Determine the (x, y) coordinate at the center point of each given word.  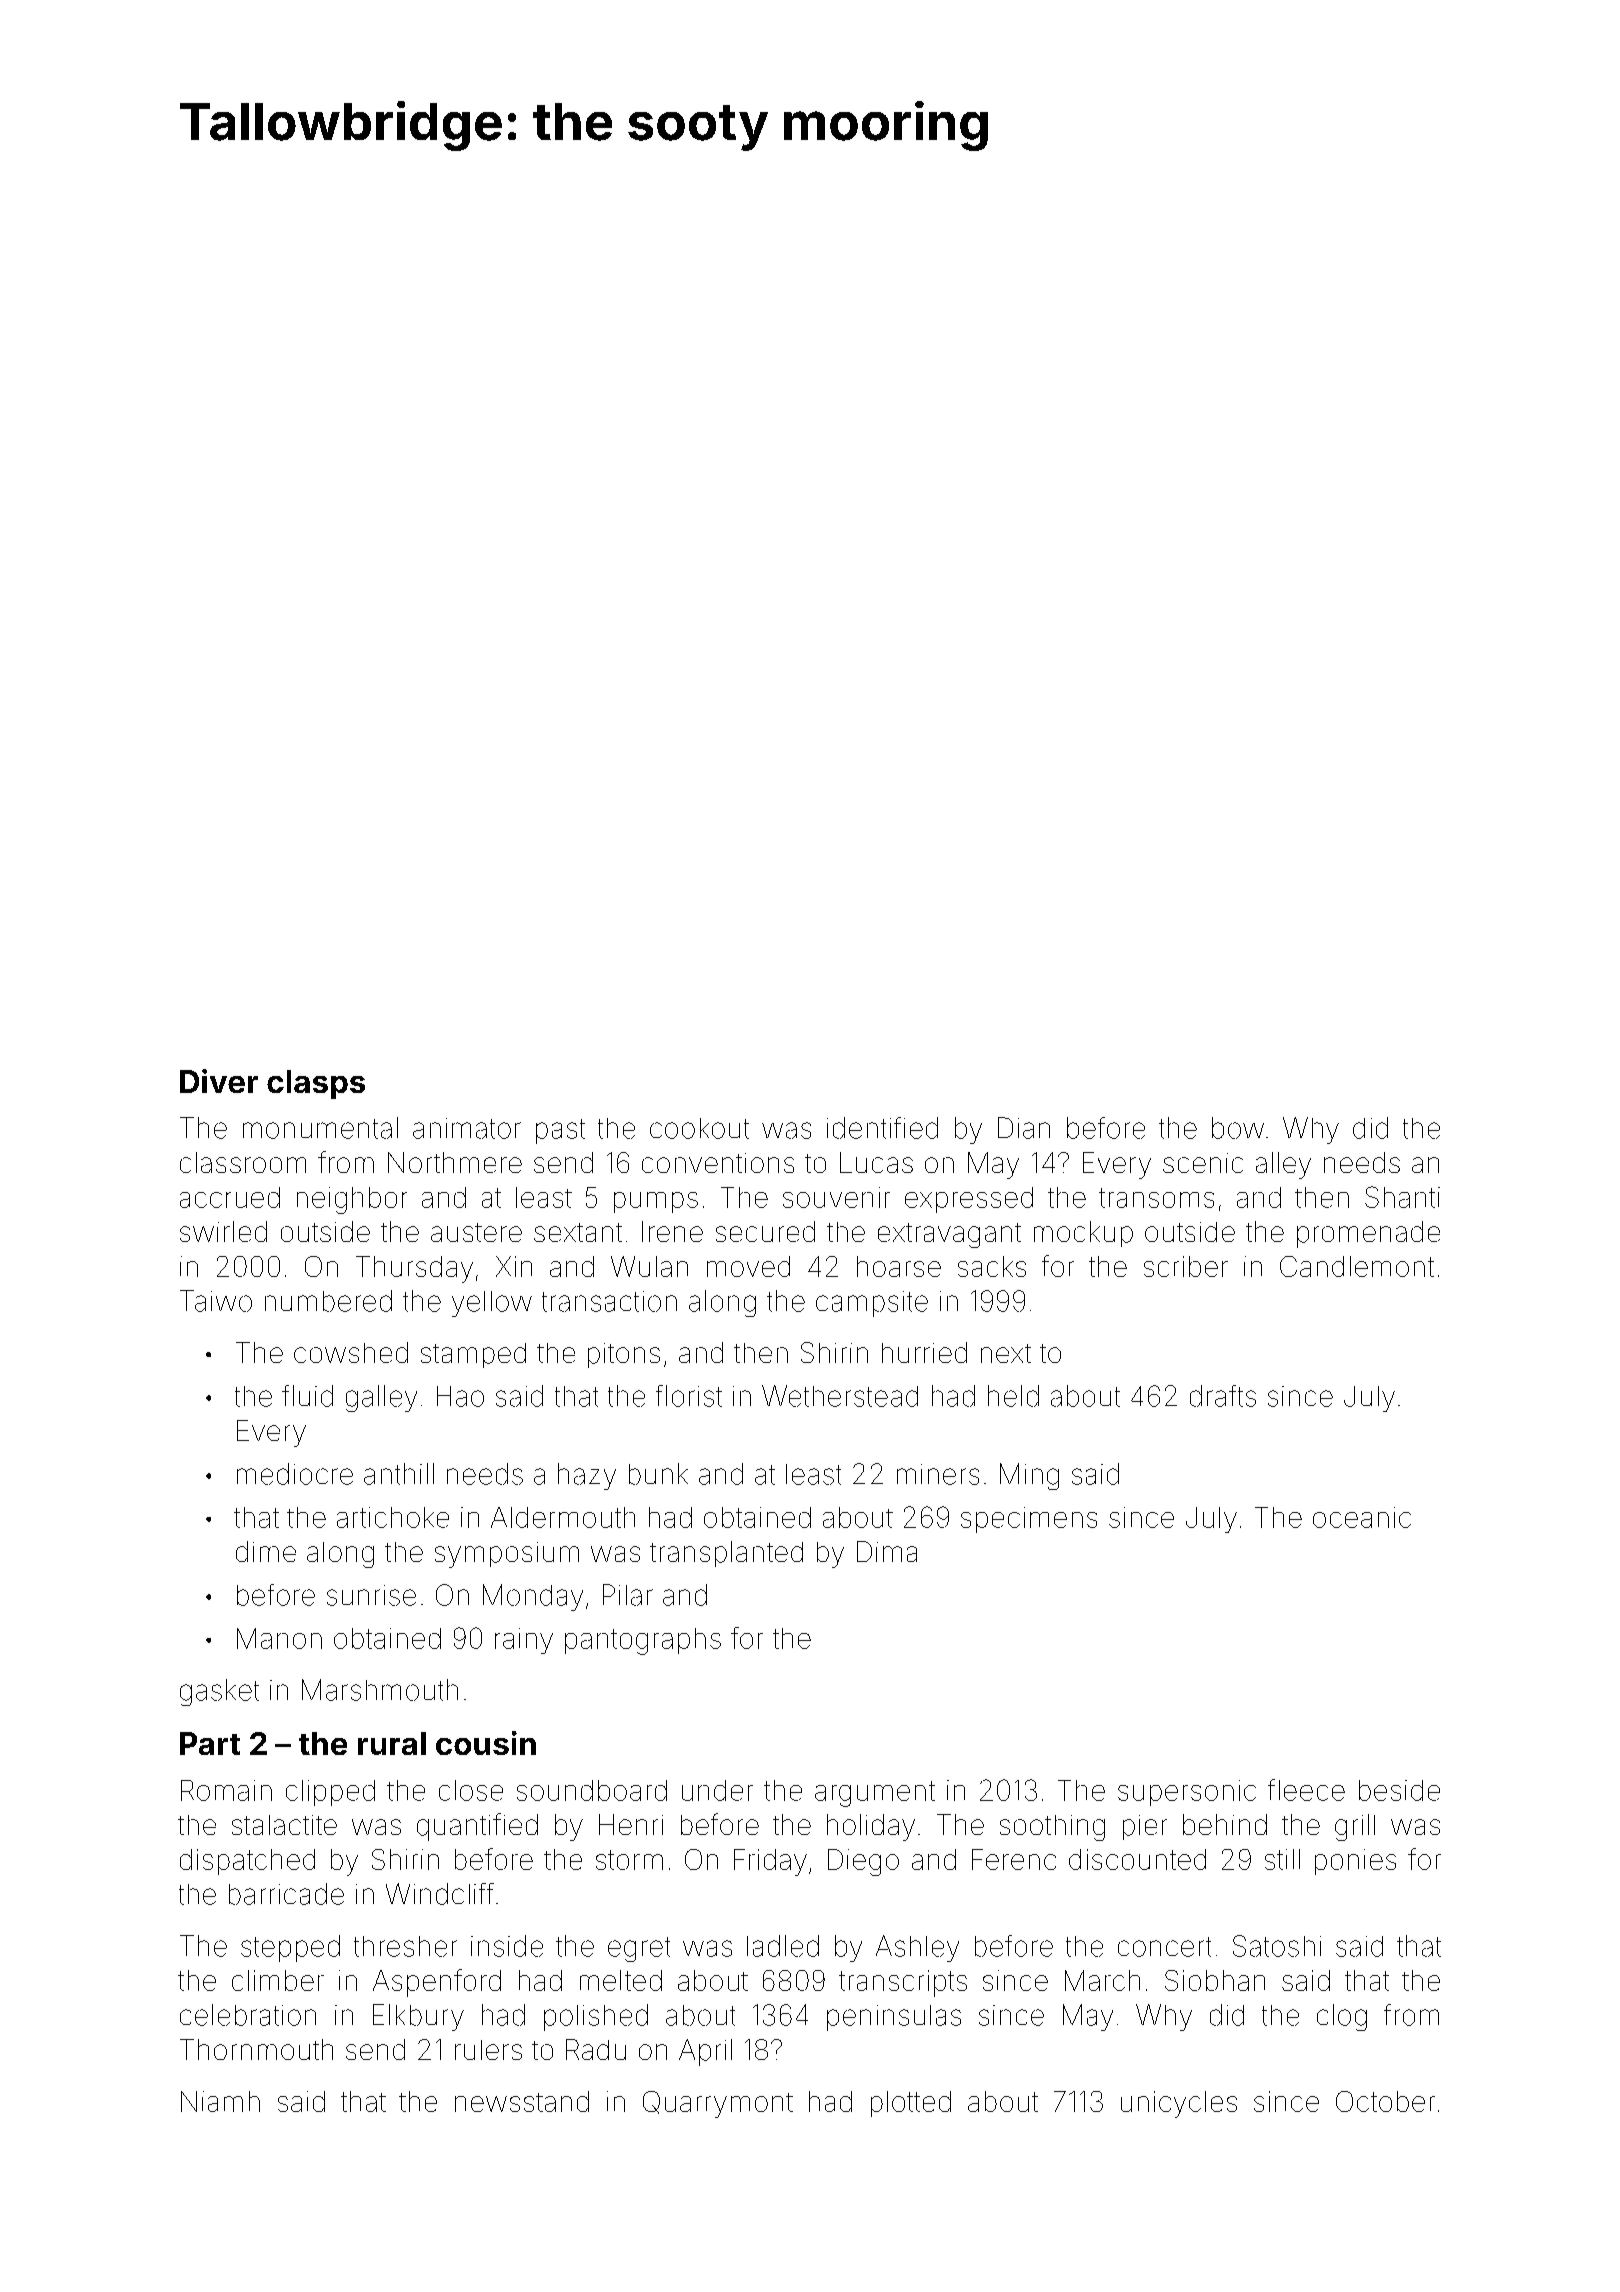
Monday (533, 1597)
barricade (286, 1894)
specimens (1029, 1520)
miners (938, 1474)
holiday (871, 1827)
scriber (1186, 1266)
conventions (718, 1163)
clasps (316, 1084)
